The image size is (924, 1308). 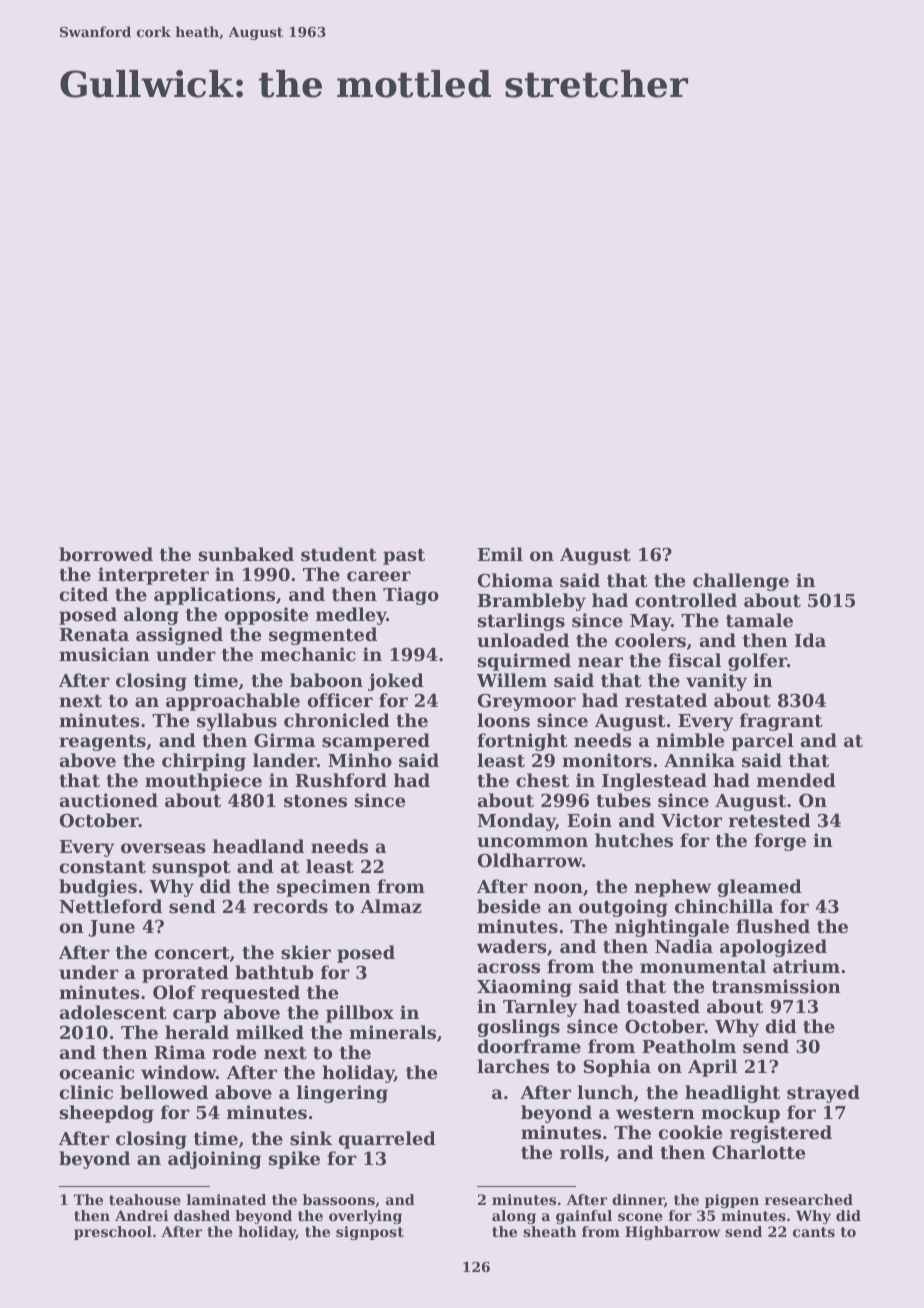 What do you see at coordinates (341, 780) in the document?
I see `Rushford` at bounding box center [341, 780].
